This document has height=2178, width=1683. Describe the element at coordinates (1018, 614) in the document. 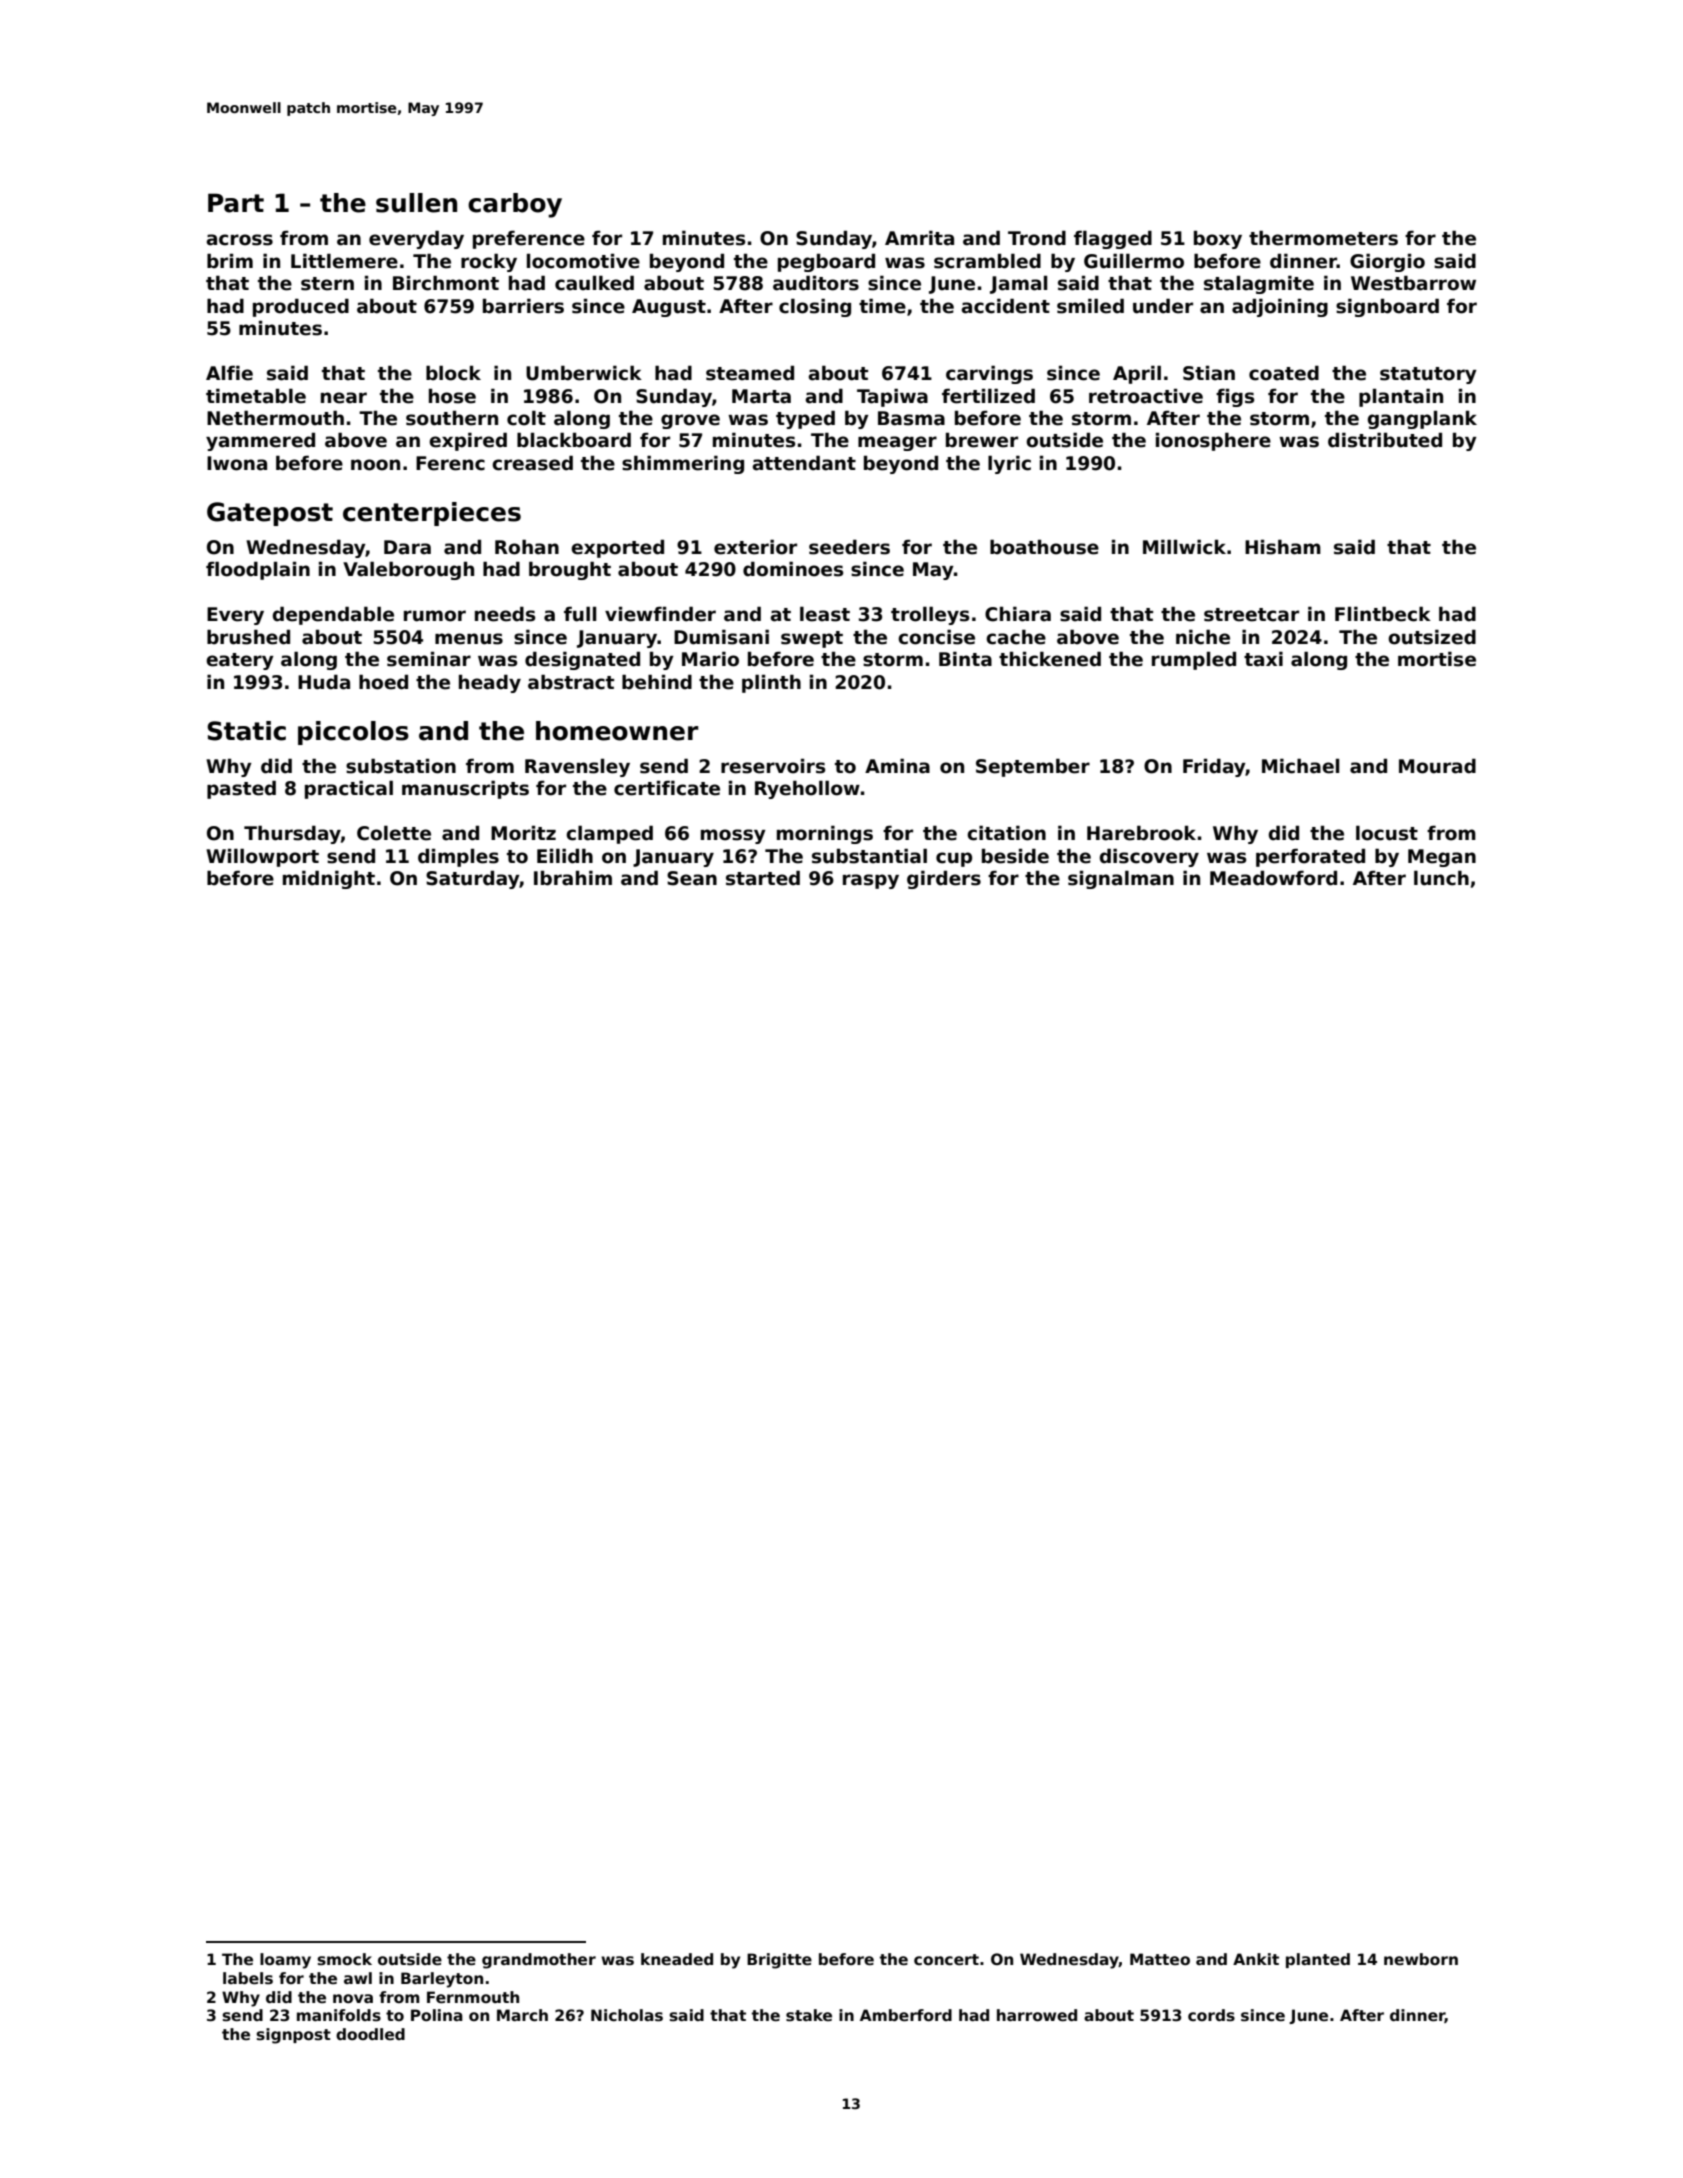

I see `Chiara` at that location.
